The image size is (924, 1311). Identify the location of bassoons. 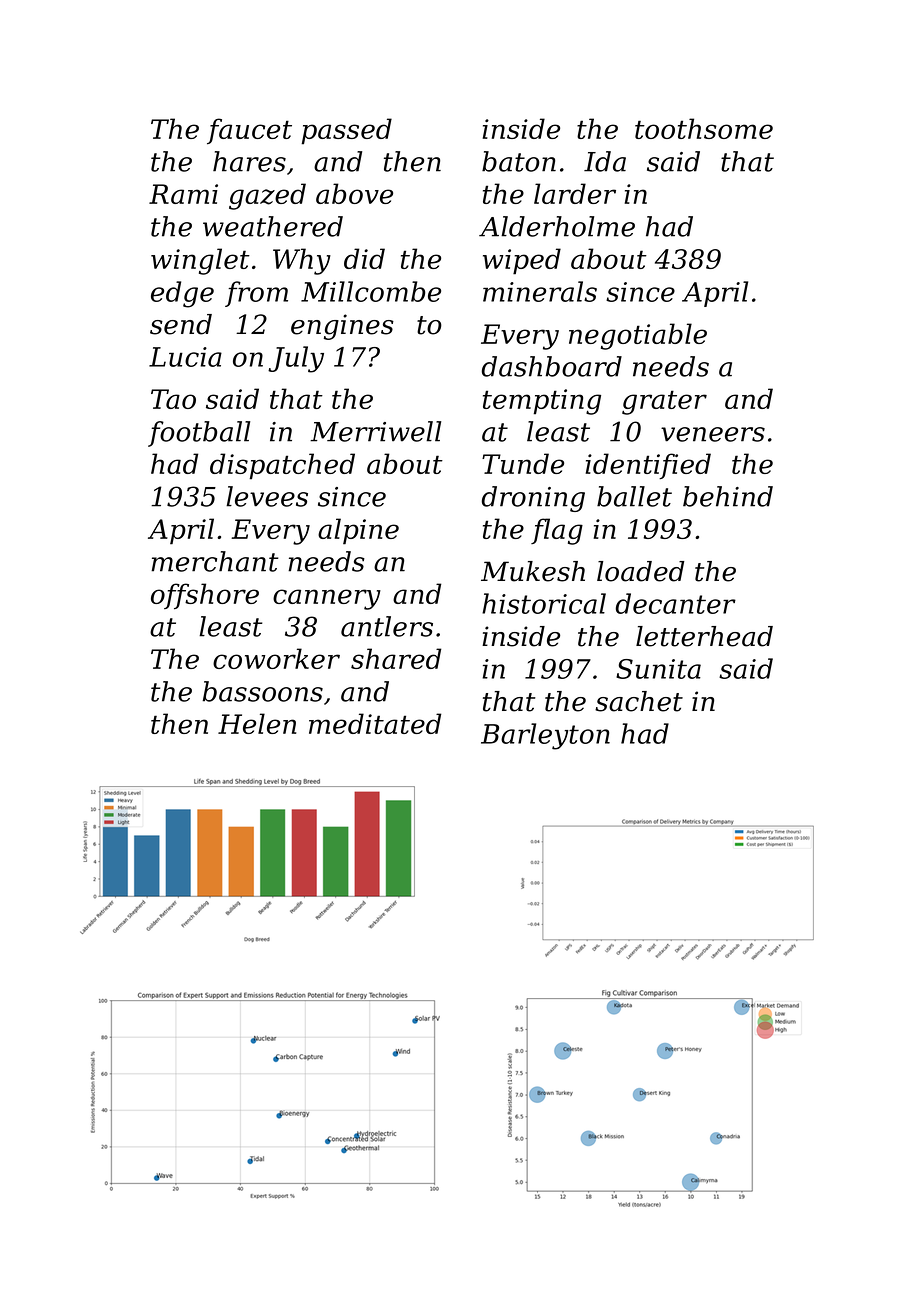
(262, 691).
